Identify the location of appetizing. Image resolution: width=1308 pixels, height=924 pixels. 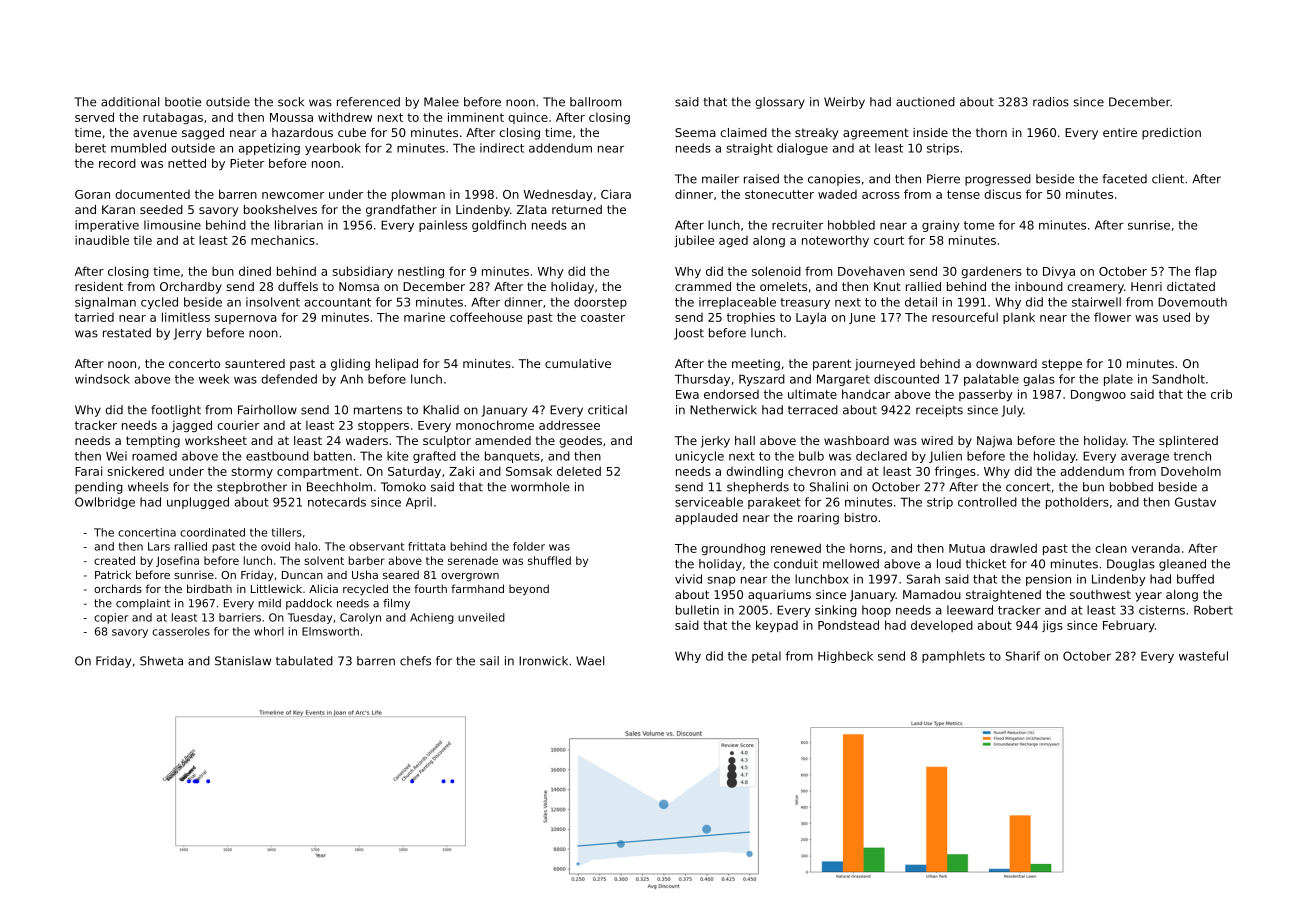
(269, 149).
